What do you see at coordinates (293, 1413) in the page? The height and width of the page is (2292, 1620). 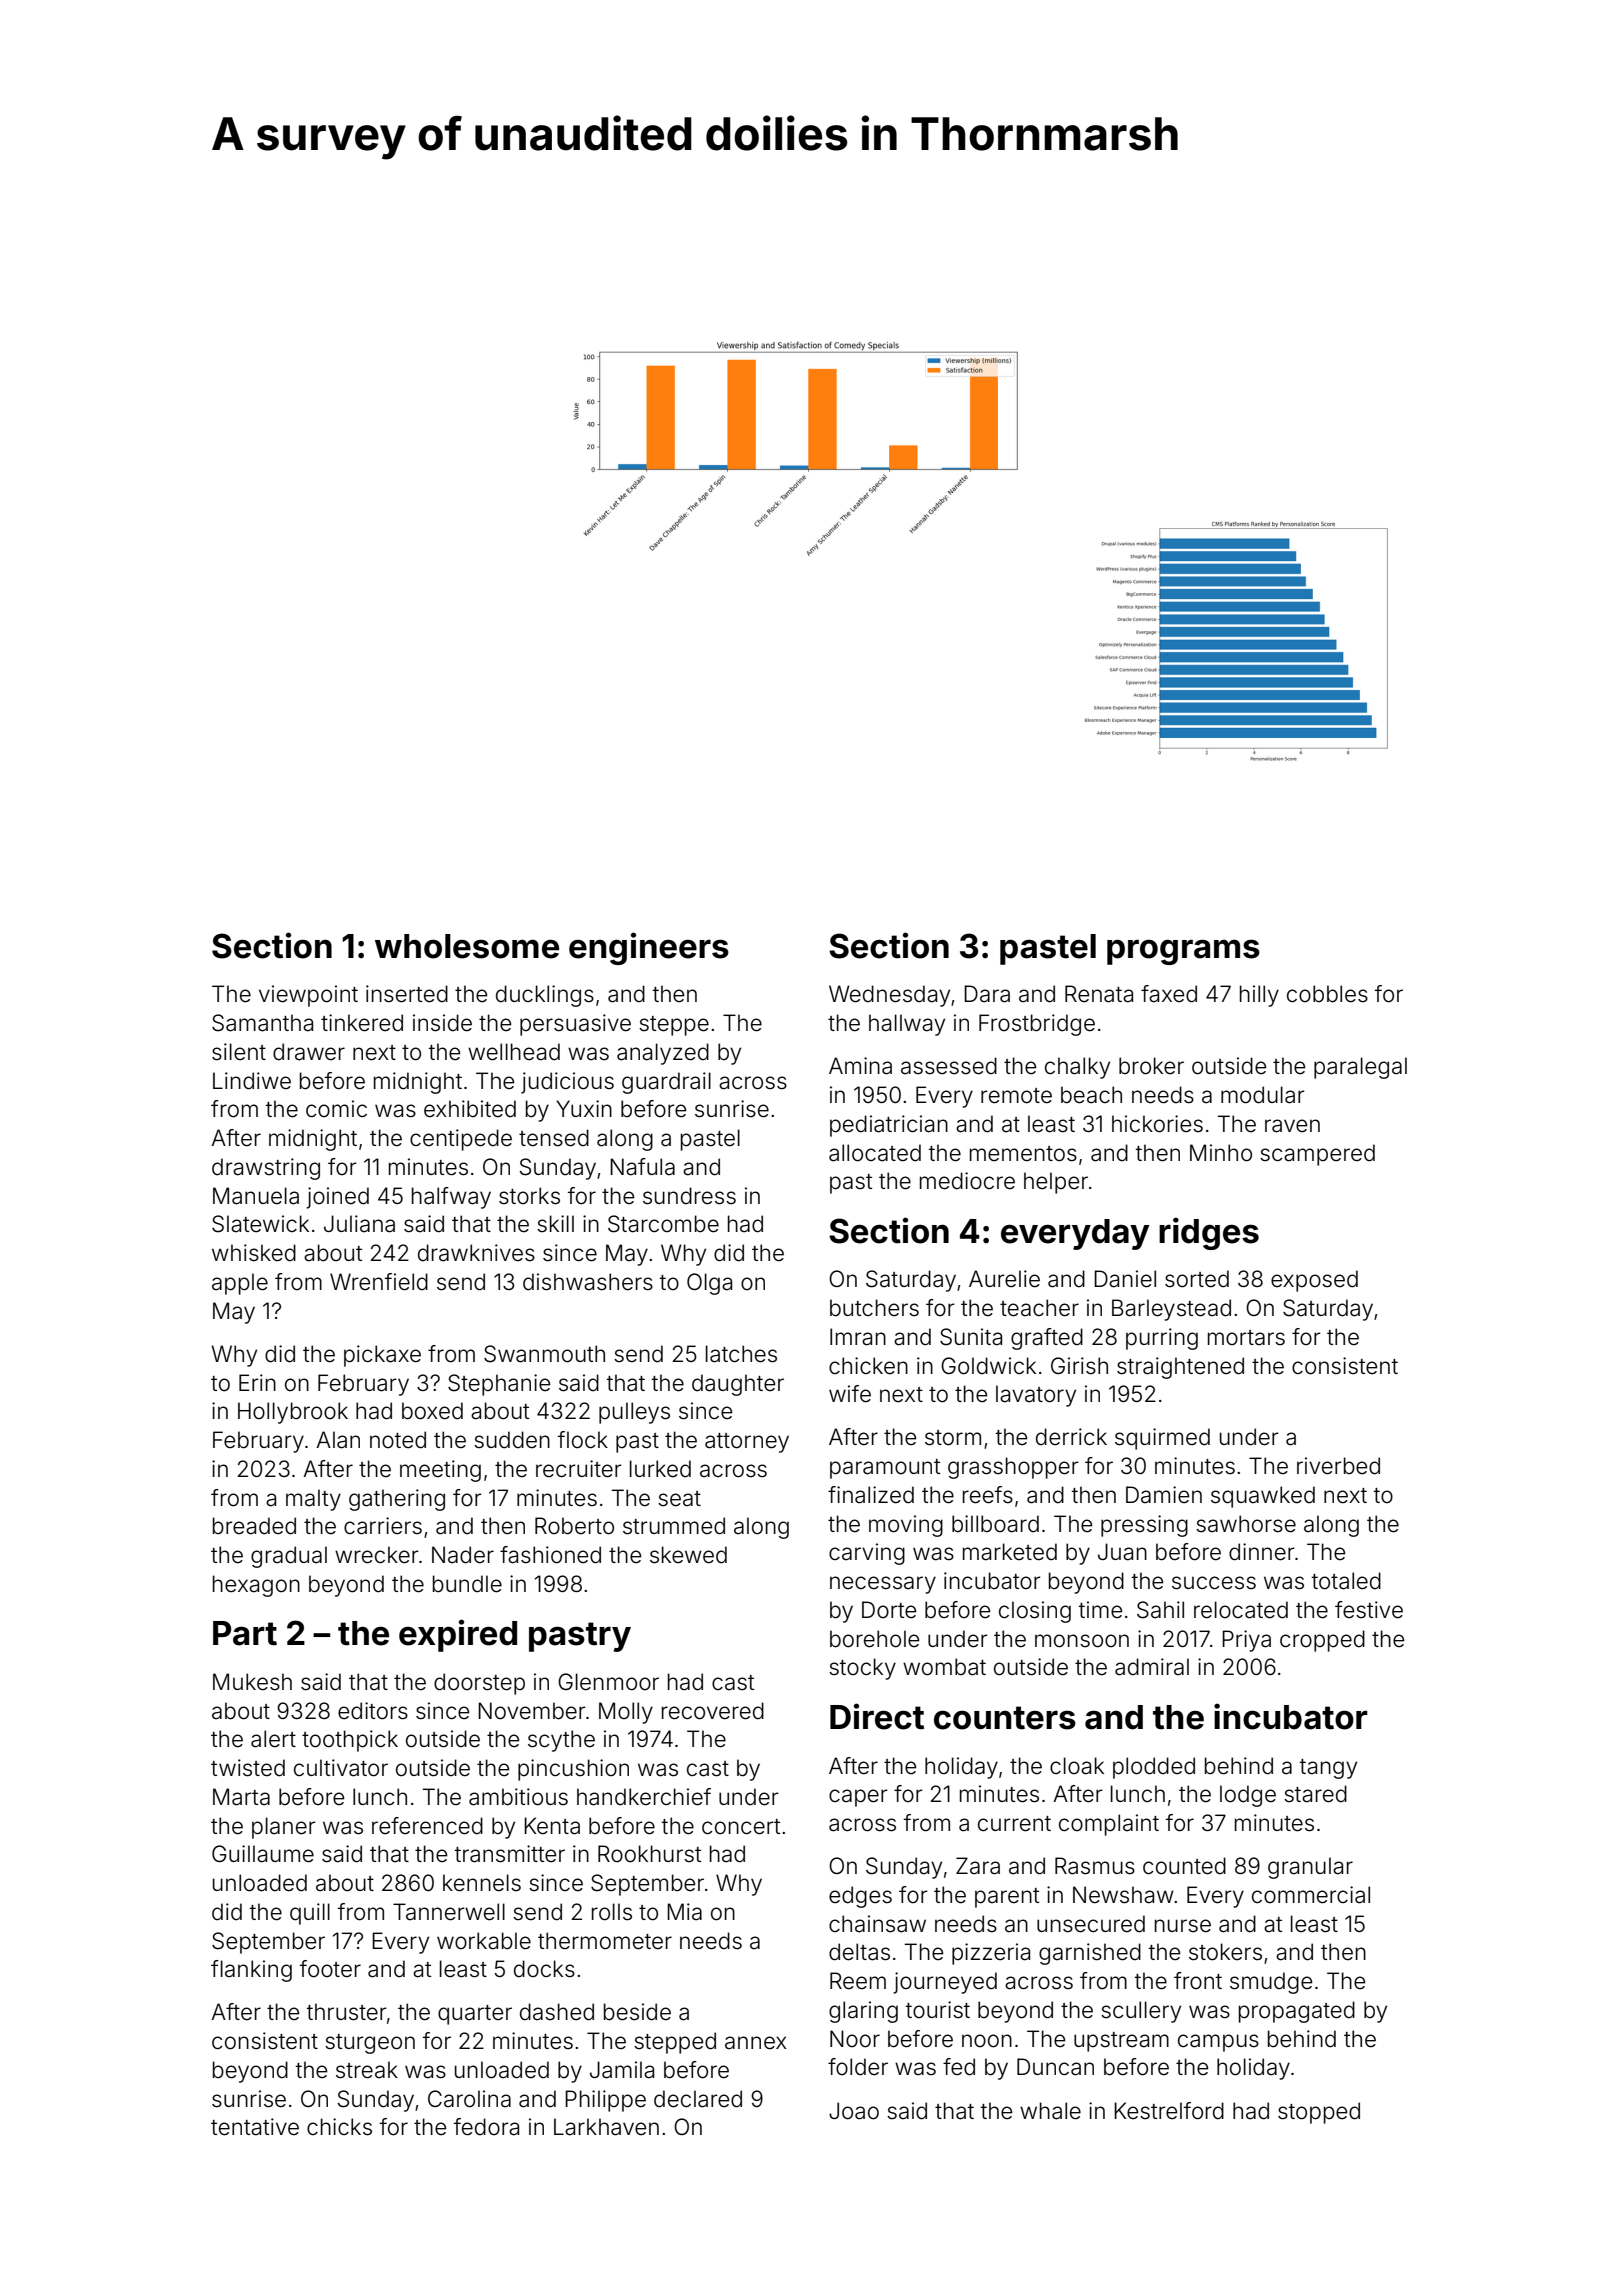 I see `Hollybrook` at bounding box center [293, 1413].
